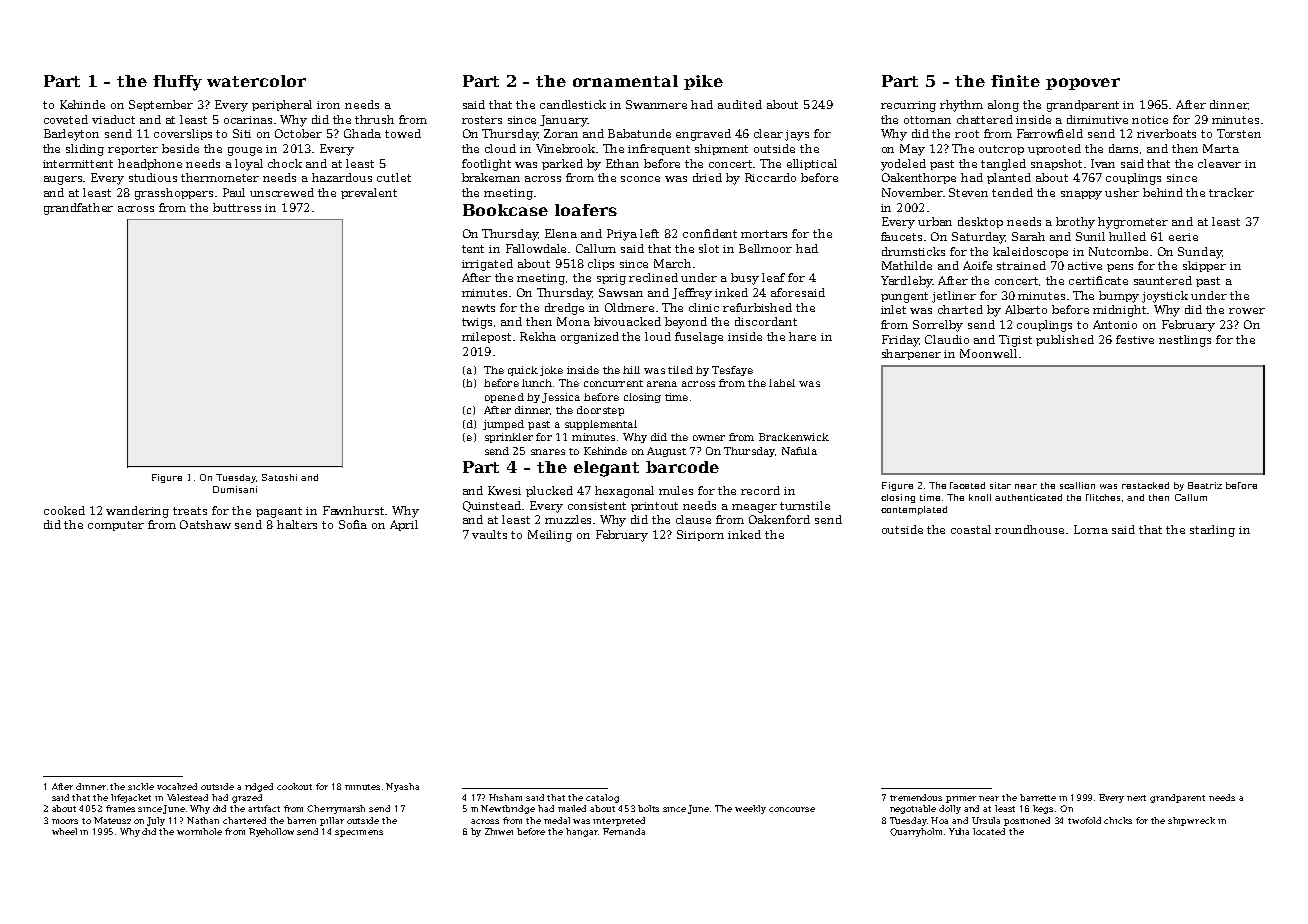 Image resolution: width=1308 pixels, height=924 pixels. What do you see at coordinates (177, 83) in the image?
I see `fluffy` at bounding box center [177, 83].
